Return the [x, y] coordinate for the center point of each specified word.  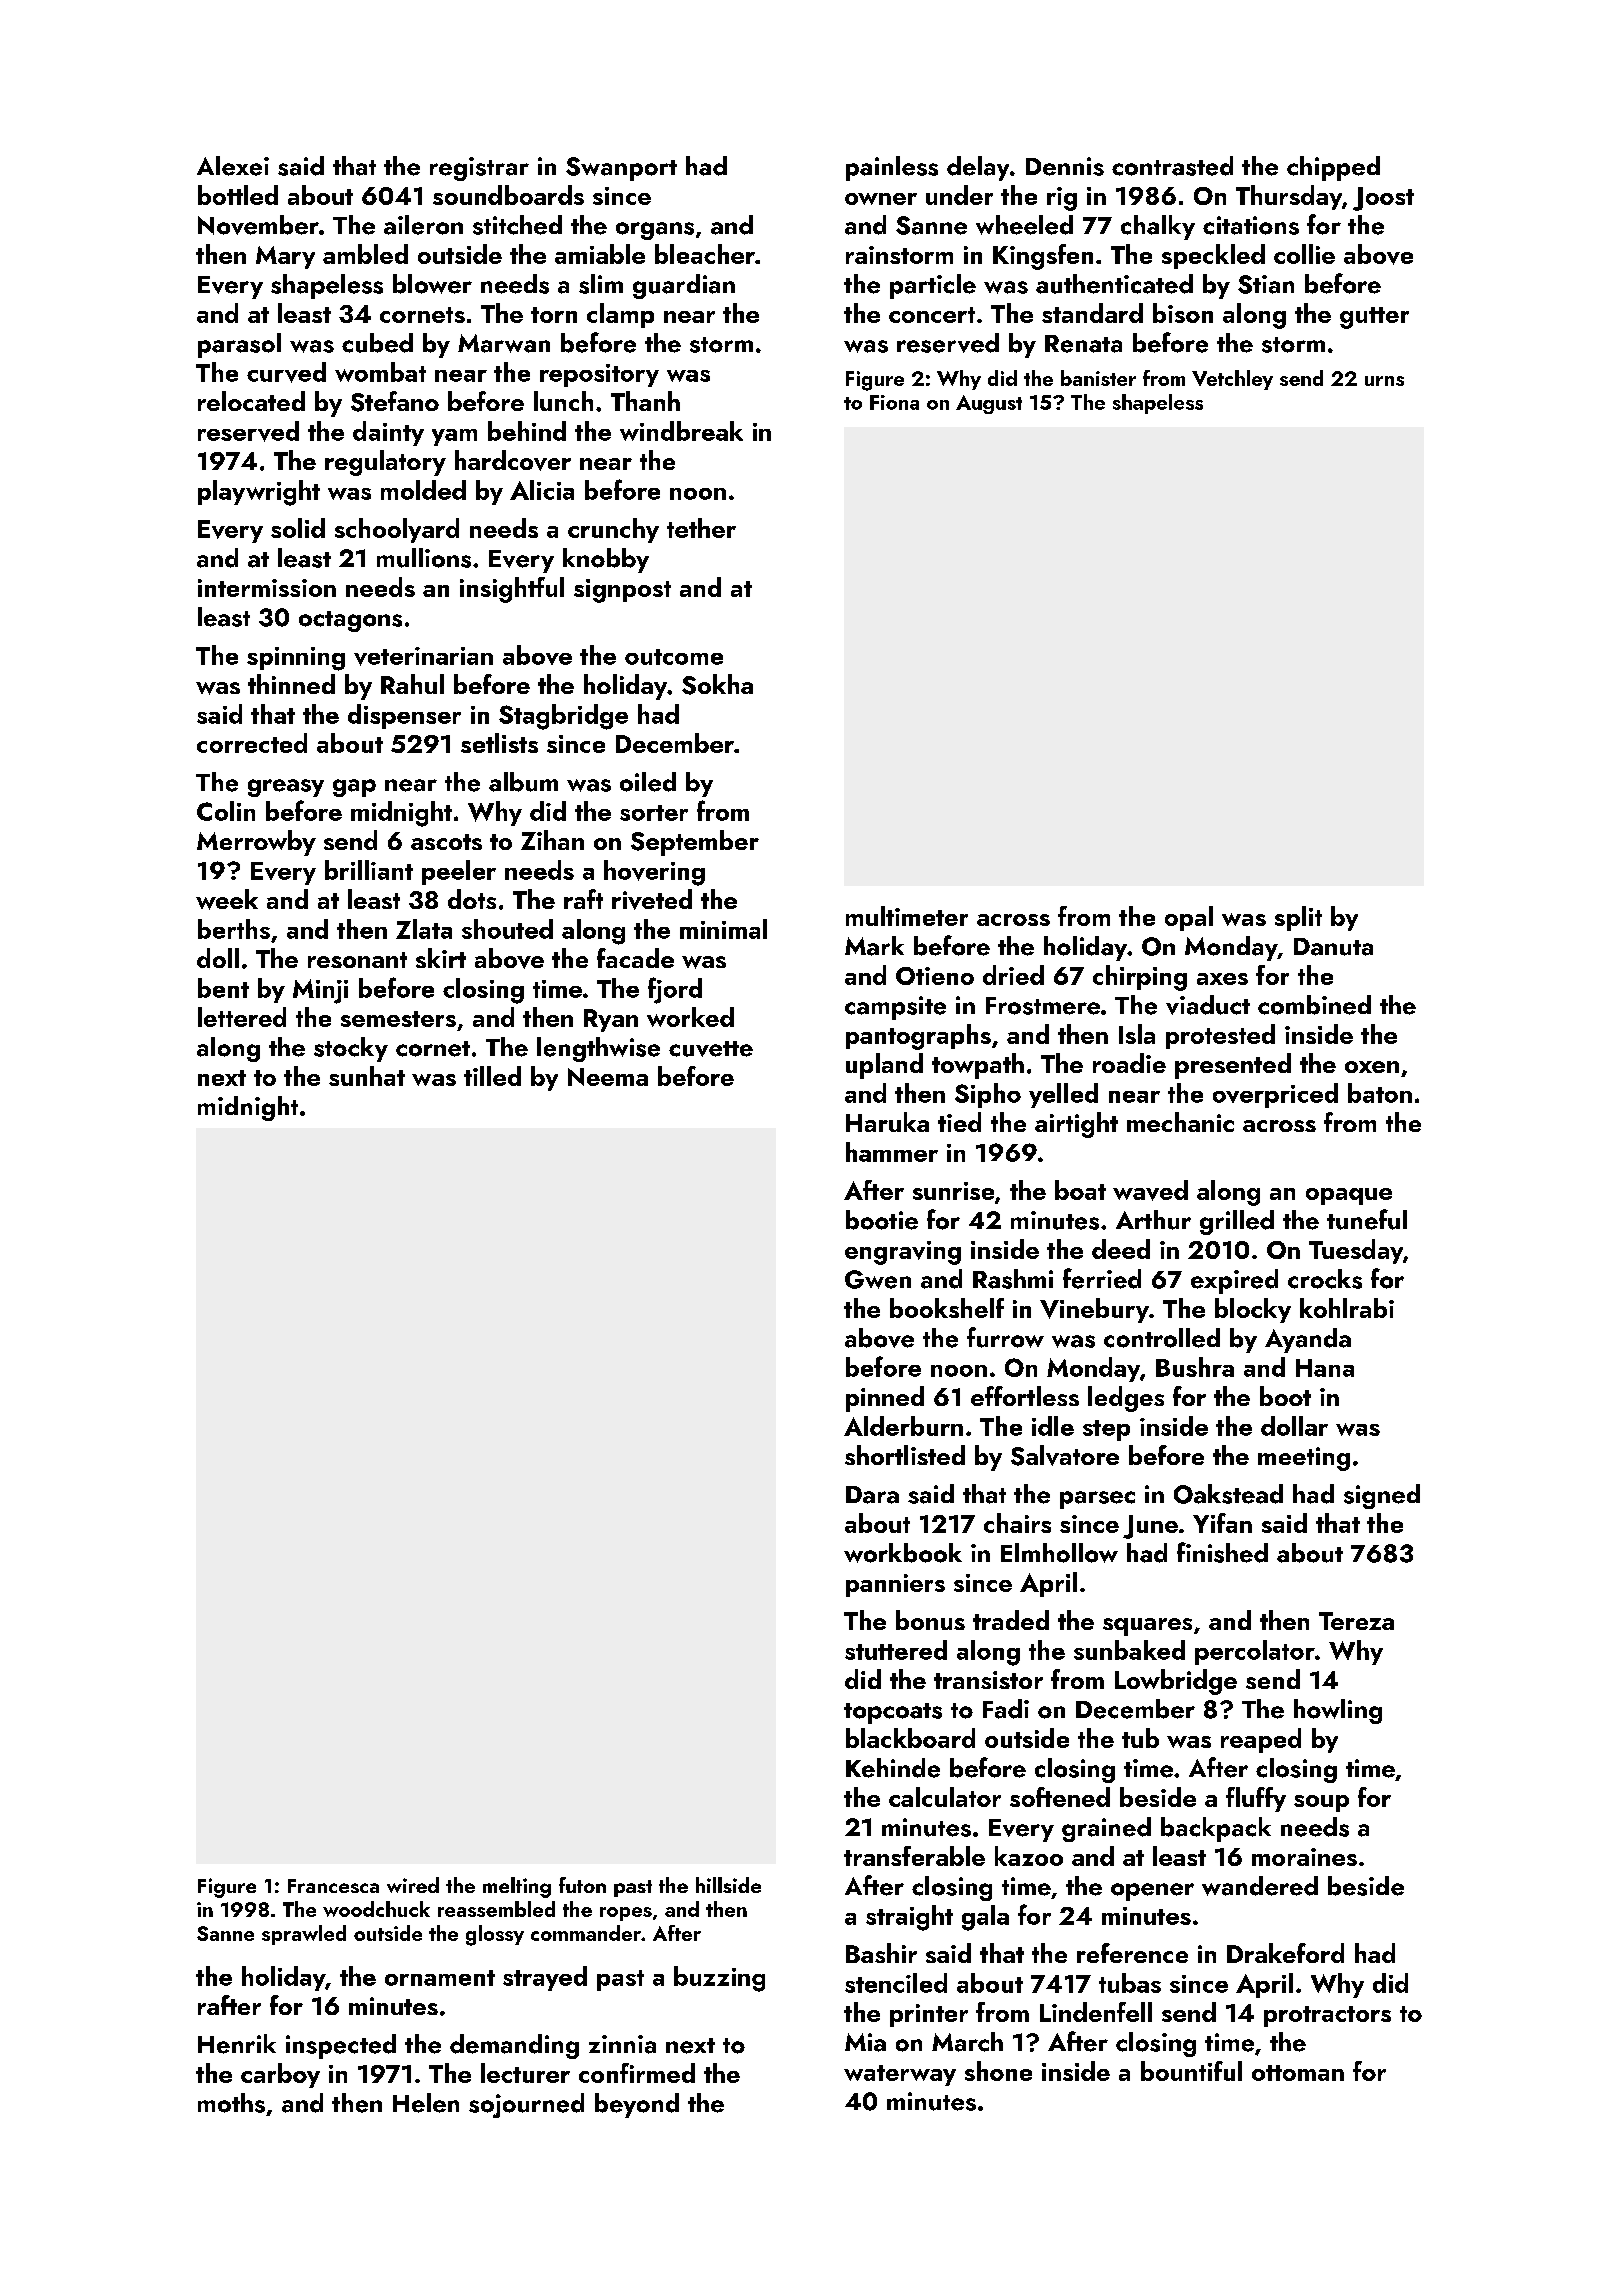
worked [690, 1017]
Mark [874, 946]
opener [1152, 1892]
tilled [492, 1076]
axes [1222, 979]
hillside [728, 1885]
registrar [479, 169]
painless [892, 168]
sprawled [304, 1935]
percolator [1255, 1652]
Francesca [333, 1886]
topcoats [893, 1713]
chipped [1333, 168]
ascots [446, 842]
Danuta [1333, 947]
